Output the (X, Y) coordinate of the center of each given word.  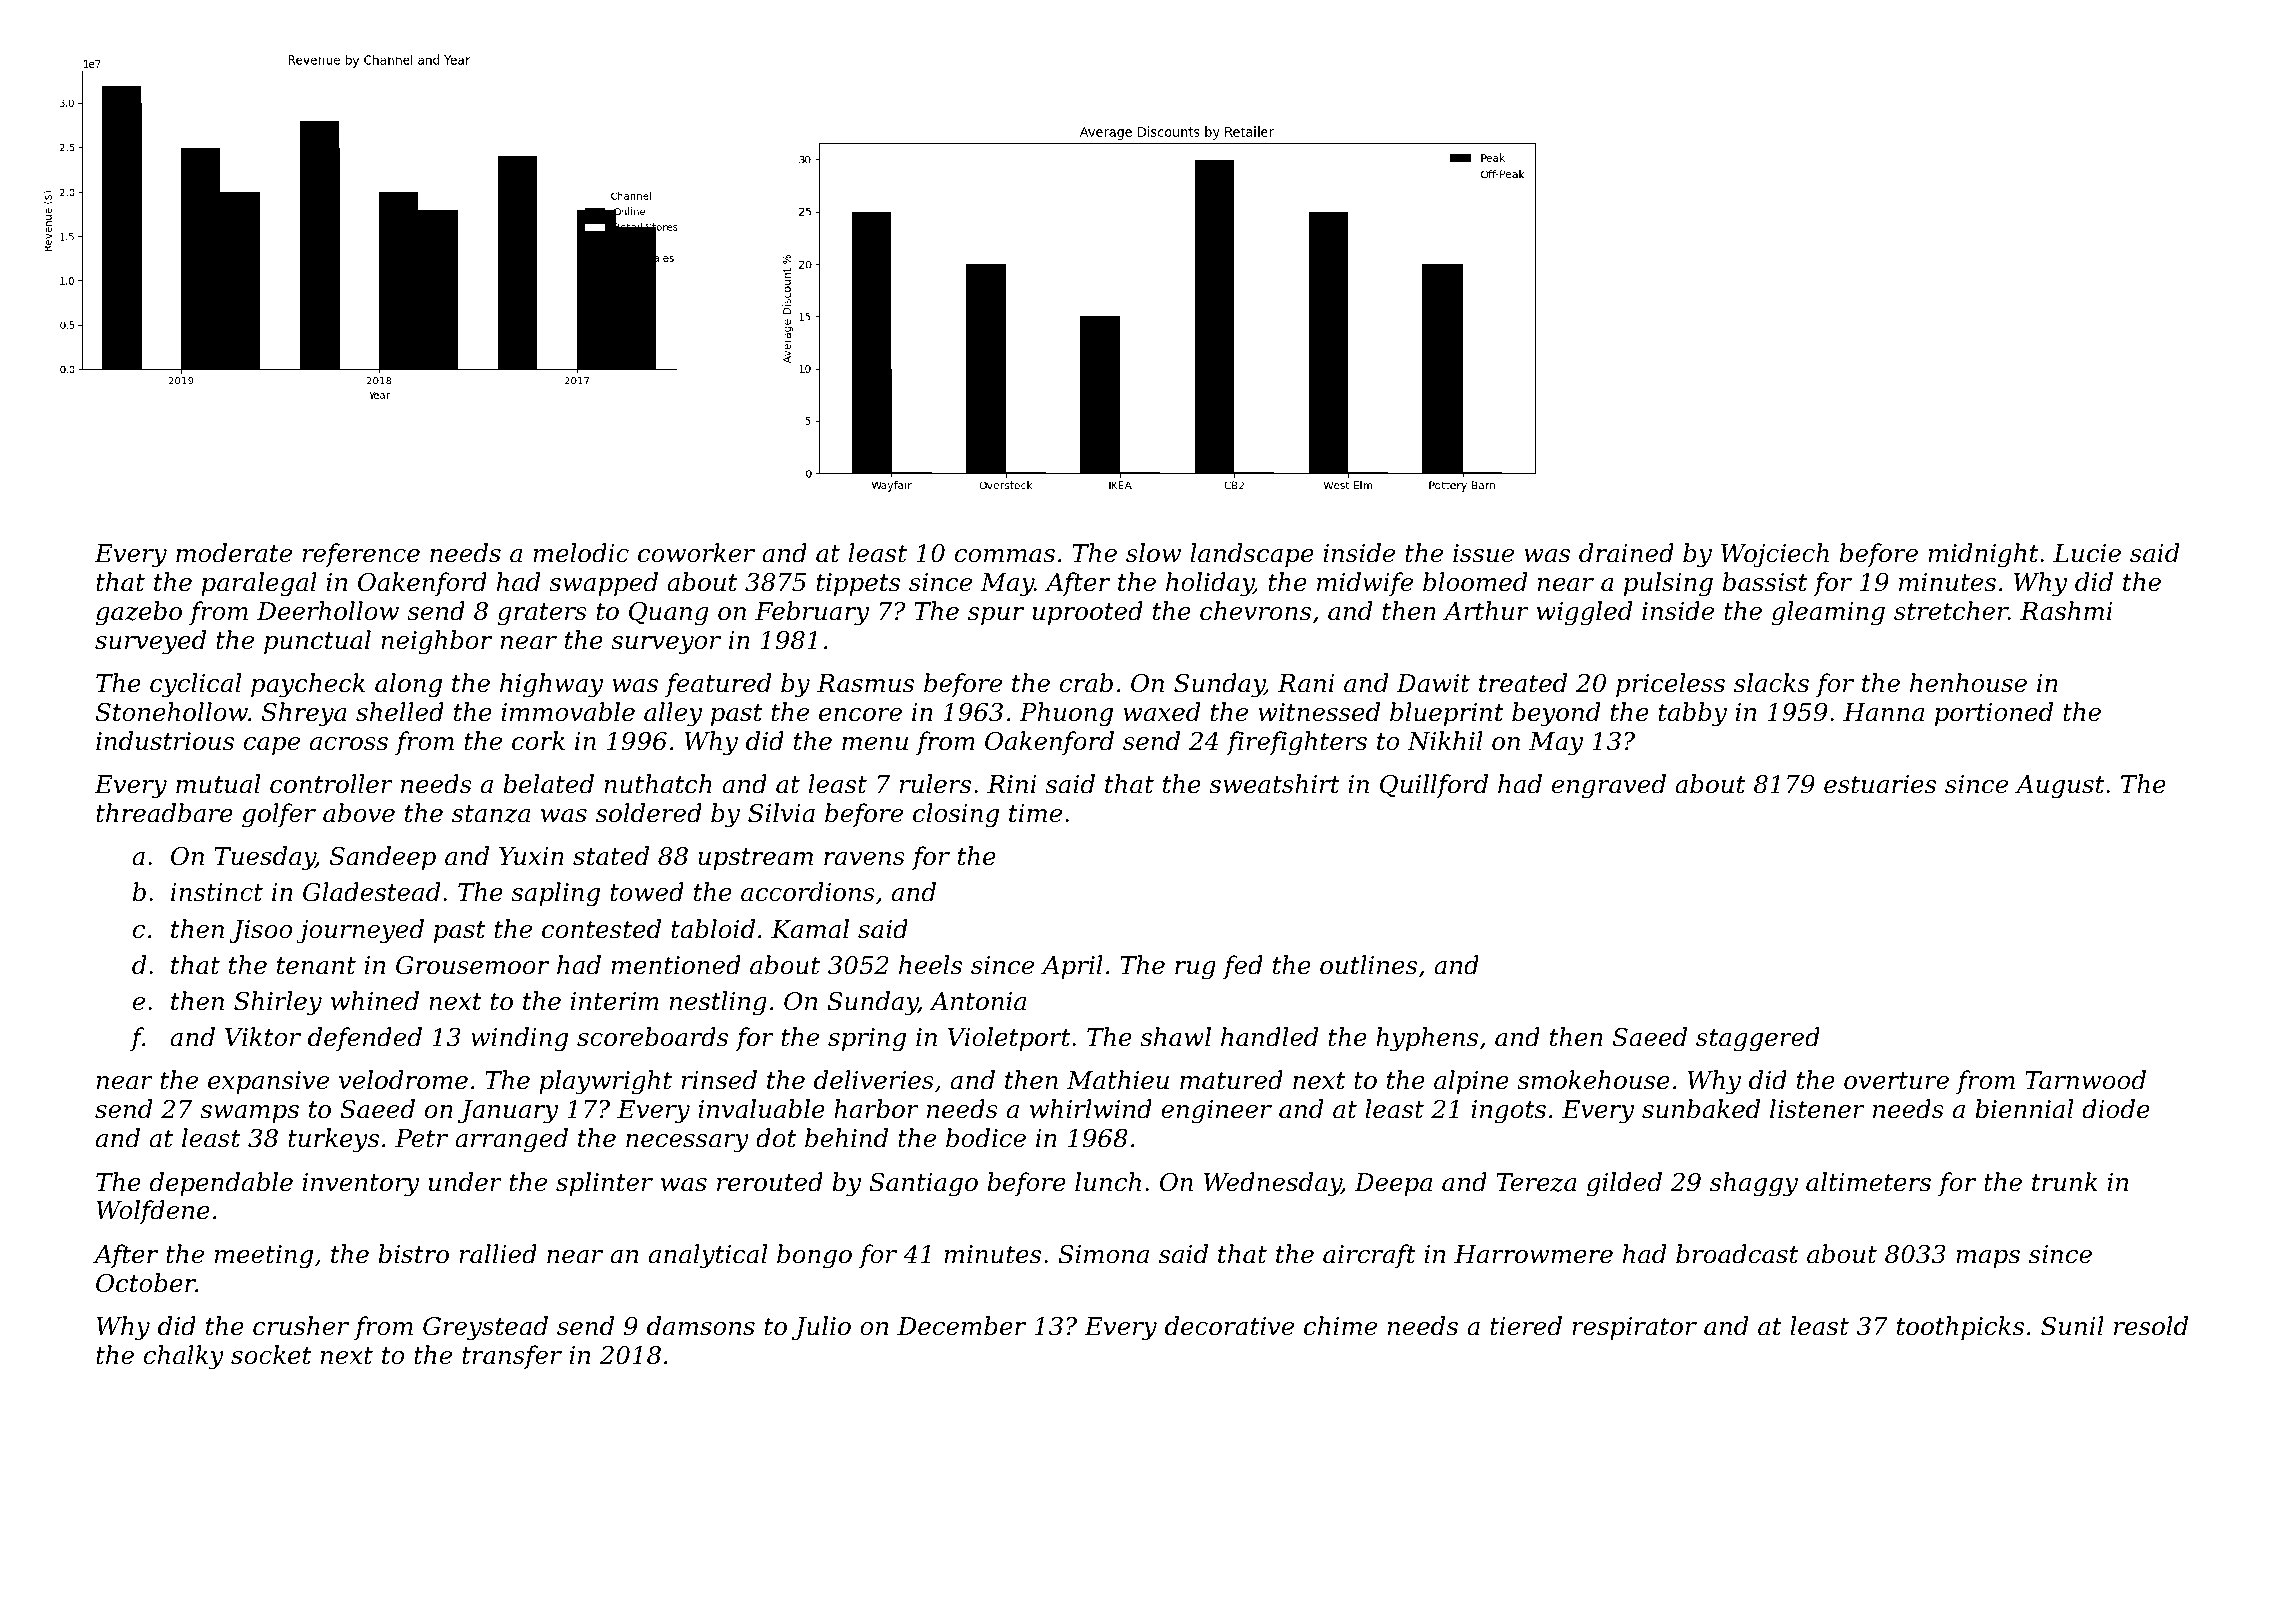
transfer (512, 1357)
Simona (1103, 1254)
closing (956, 815)
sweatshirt (1274, 784)
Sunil (2072, 1326)
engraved (1609, 786)
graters (542, 614)
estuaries (1880, 784)
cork (538, 741)
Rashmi (2066, 611)
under (465, 1182)
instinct (217, 892)
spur (996, 616)
